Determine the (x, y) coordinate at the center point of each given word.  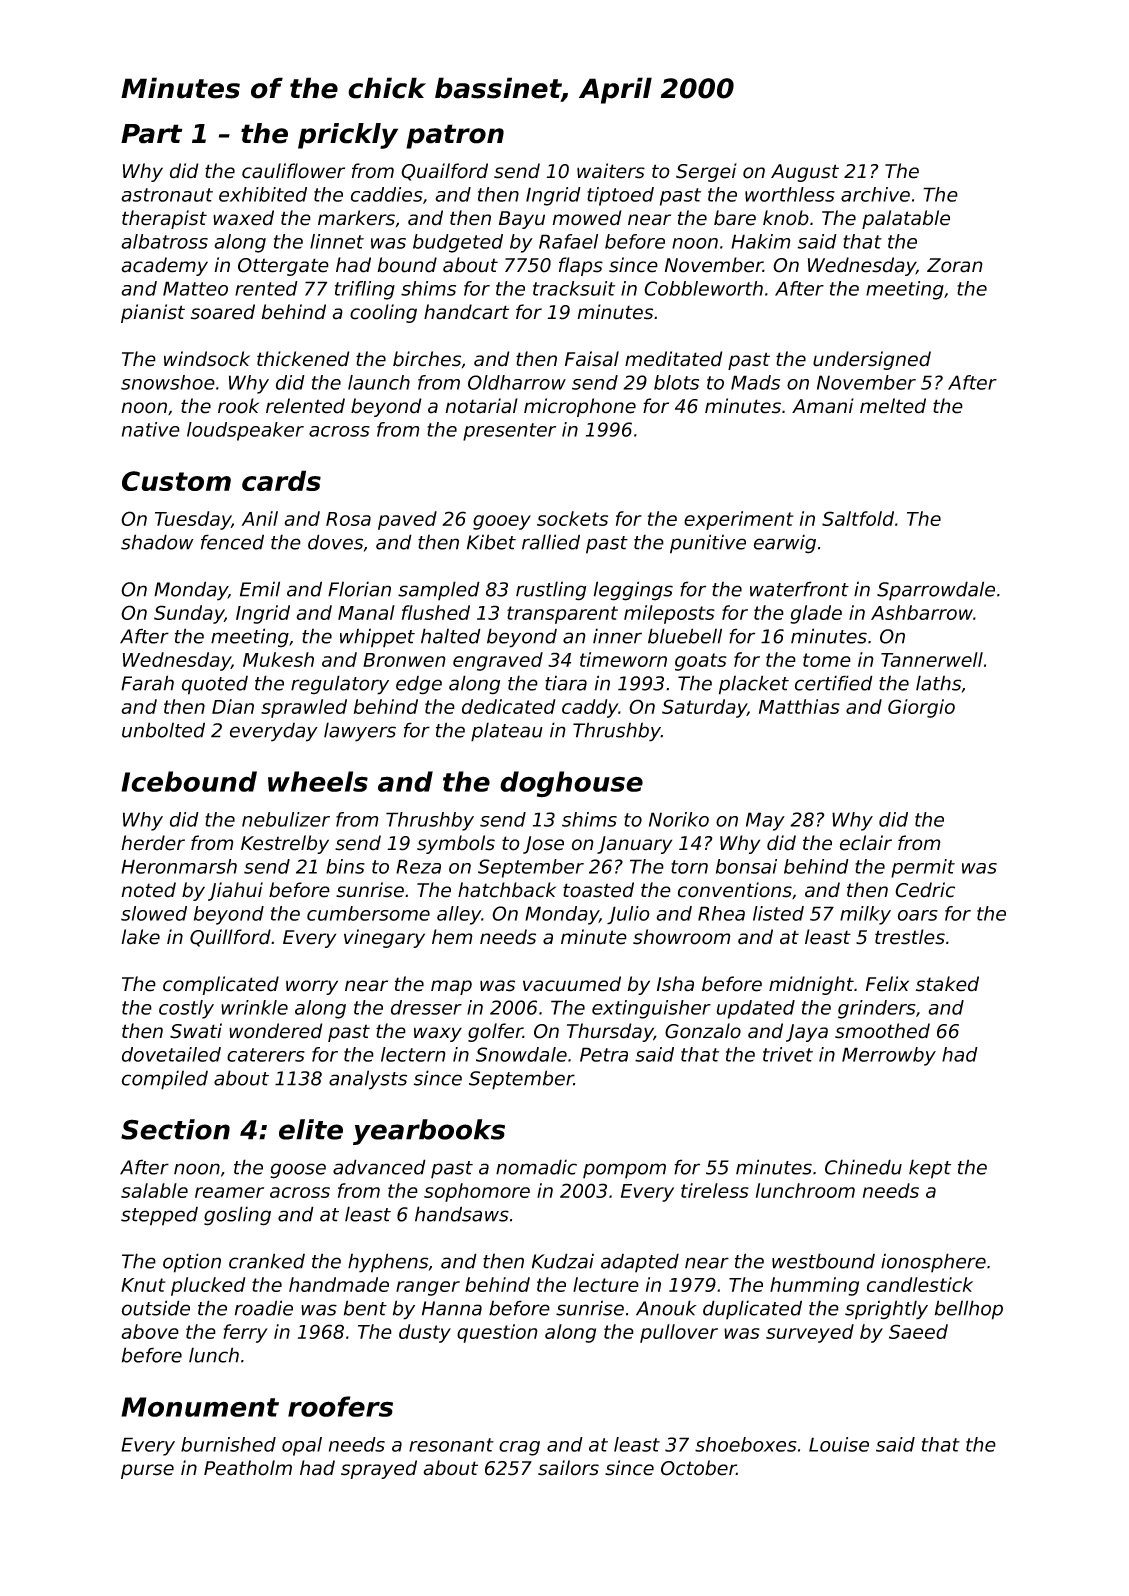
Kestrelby (285, 844)
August (805, 173)
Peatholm (248, 1468)
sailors (568, 1468)
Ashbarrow (922, 612)
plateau (507, 732)
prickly (348, 136)
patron (455, 136)
